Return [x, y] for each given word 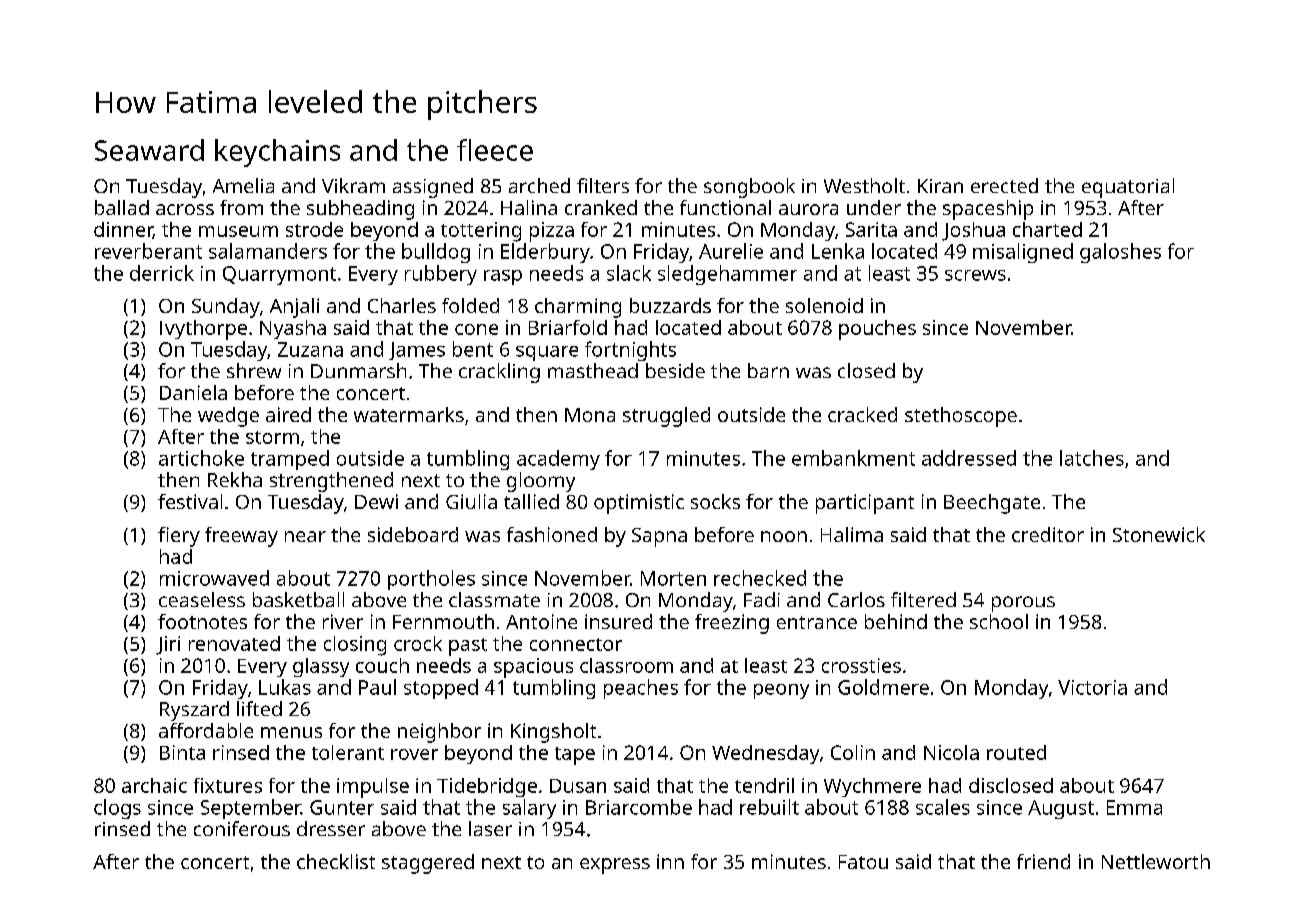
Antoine [541, 621]
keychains [277, 153]
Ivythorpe [203, 330]
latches [1092, 458]
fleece [495, 150]
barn [768, 370]
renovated [234, 643]
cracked [862, 414]
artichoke [201, 458]
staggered [428, 864]
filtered [923, 599]
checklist [336, 861]
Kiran [940, 186]
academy [558, 460]
